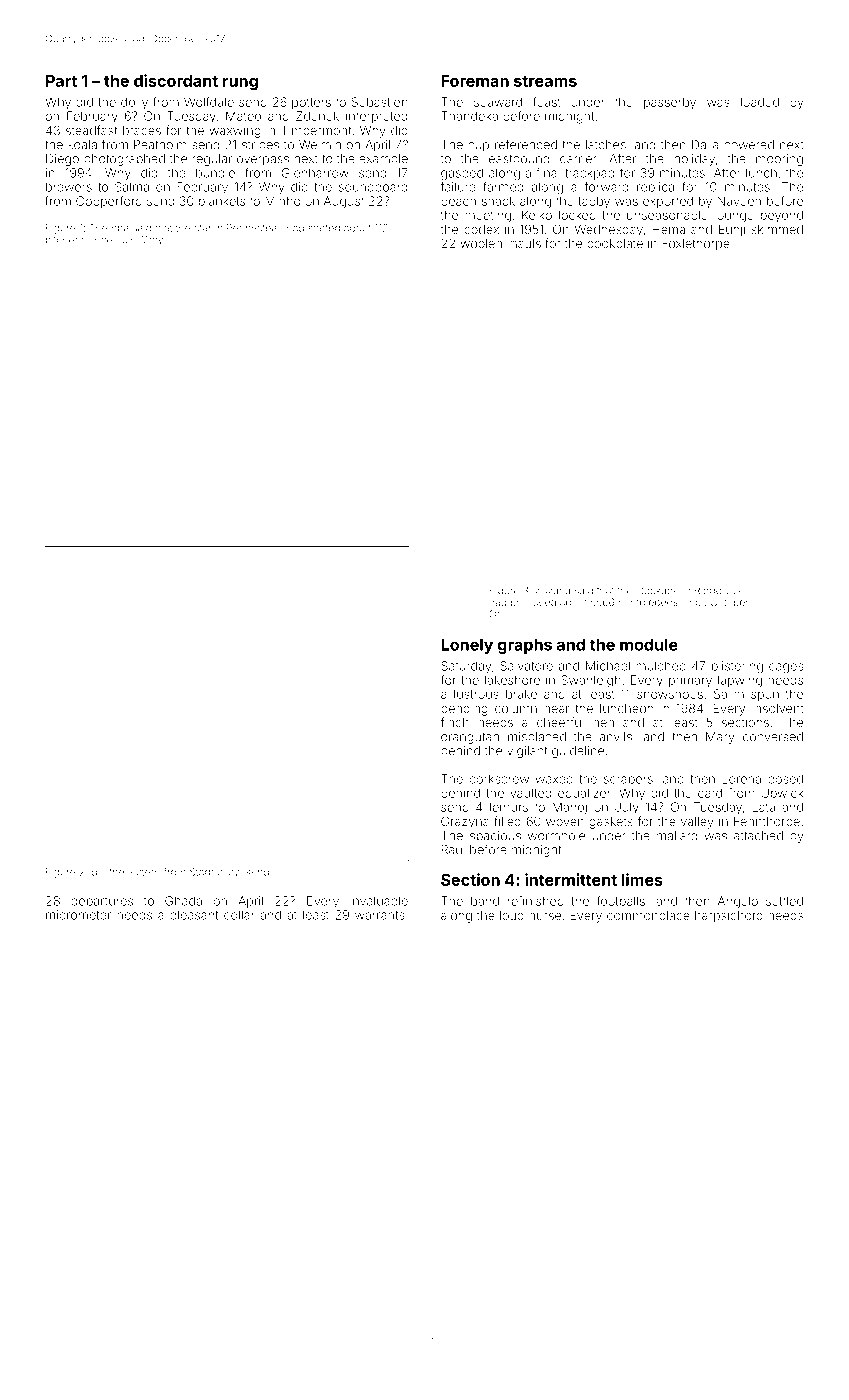  I want to click on module, so click(649, 644).
